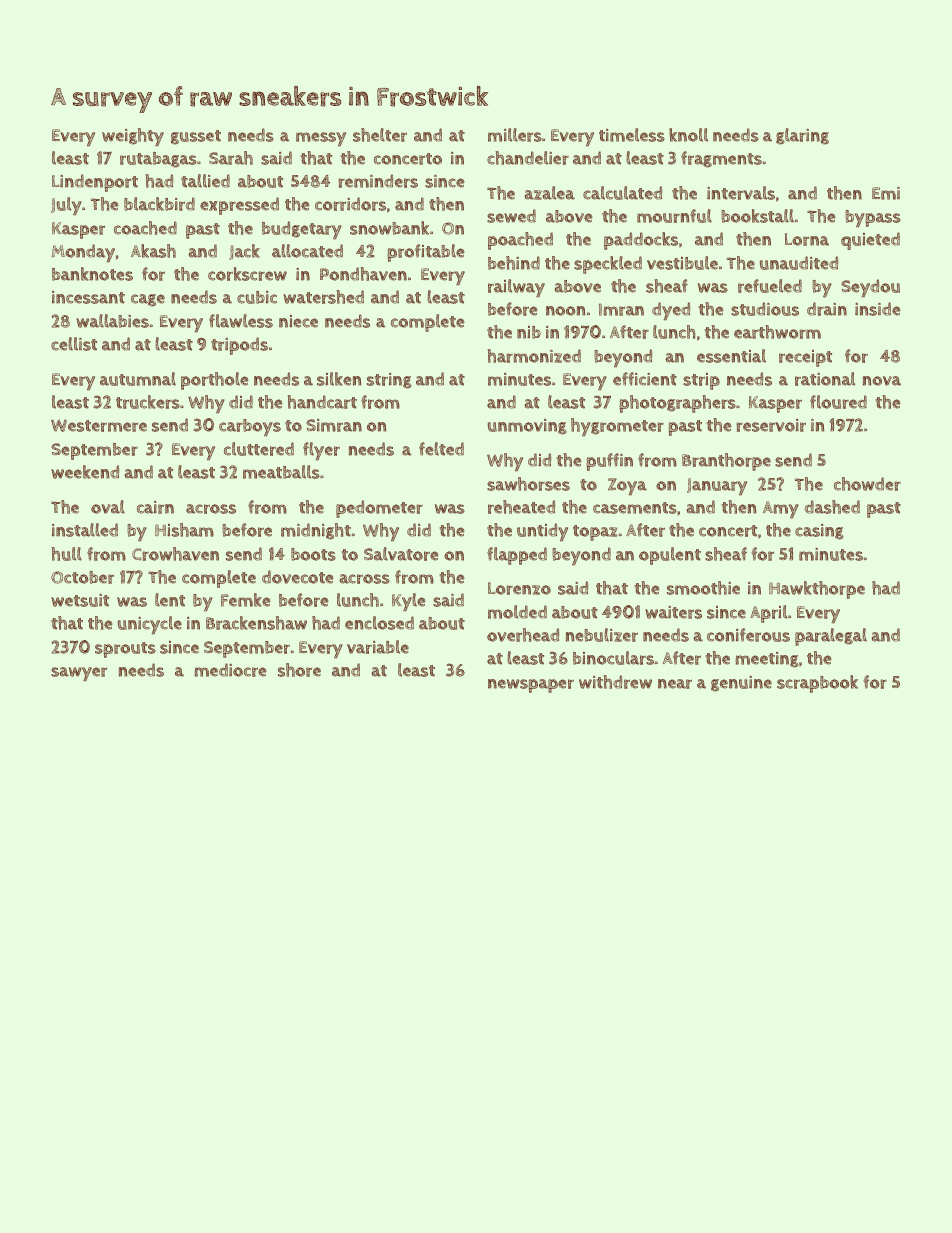 The image size is (952, 1233). Describe the element at coordinates (259, 449) in the document. I see `cluttered` at that location.
